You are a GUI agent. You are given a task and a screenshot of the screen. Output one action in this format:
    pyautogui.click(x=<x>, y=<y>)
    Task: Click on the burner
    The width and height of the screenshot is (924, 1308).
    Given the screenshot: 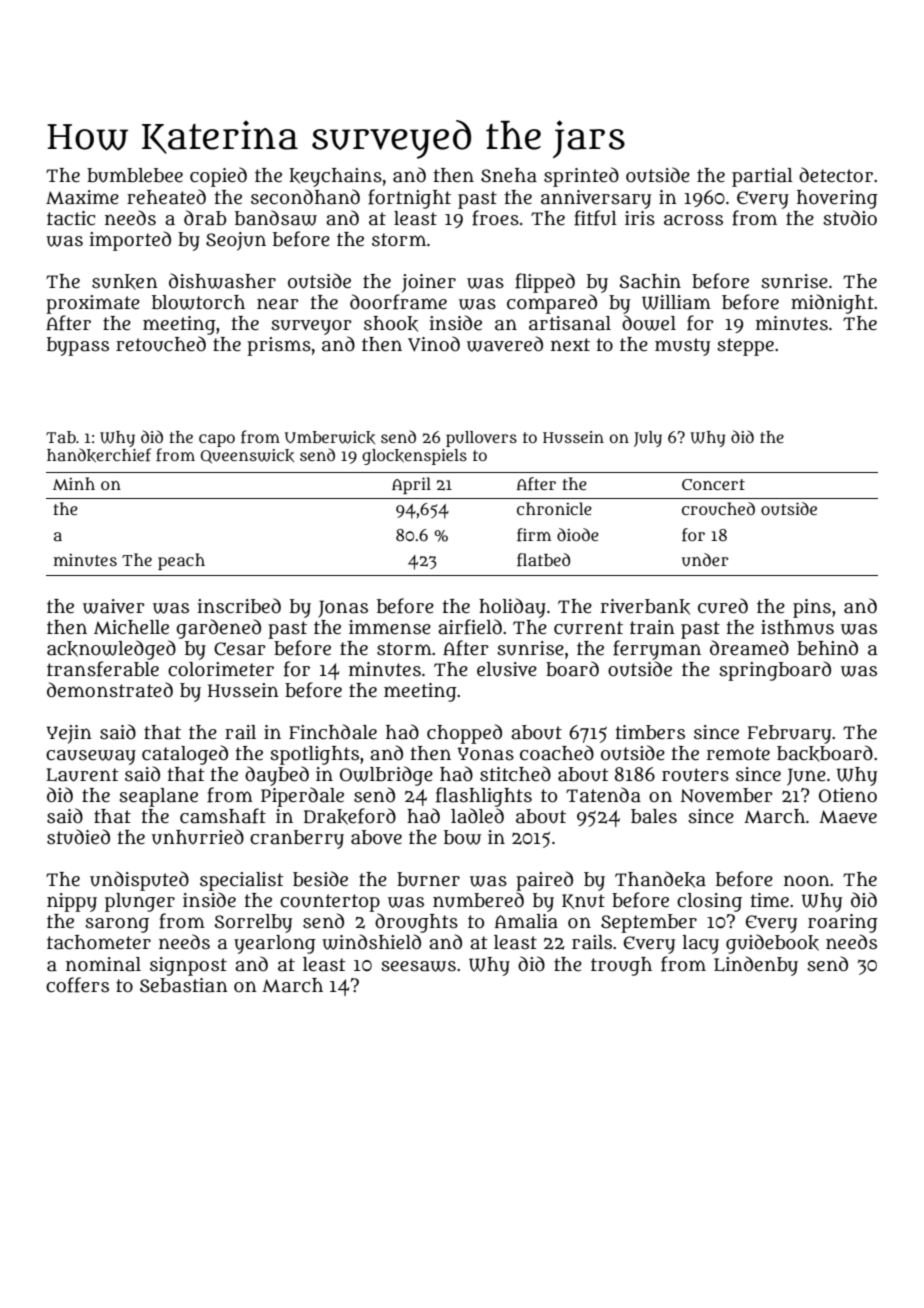 What is the action you would take?
    pyautogui.click(x=428, y=879)
